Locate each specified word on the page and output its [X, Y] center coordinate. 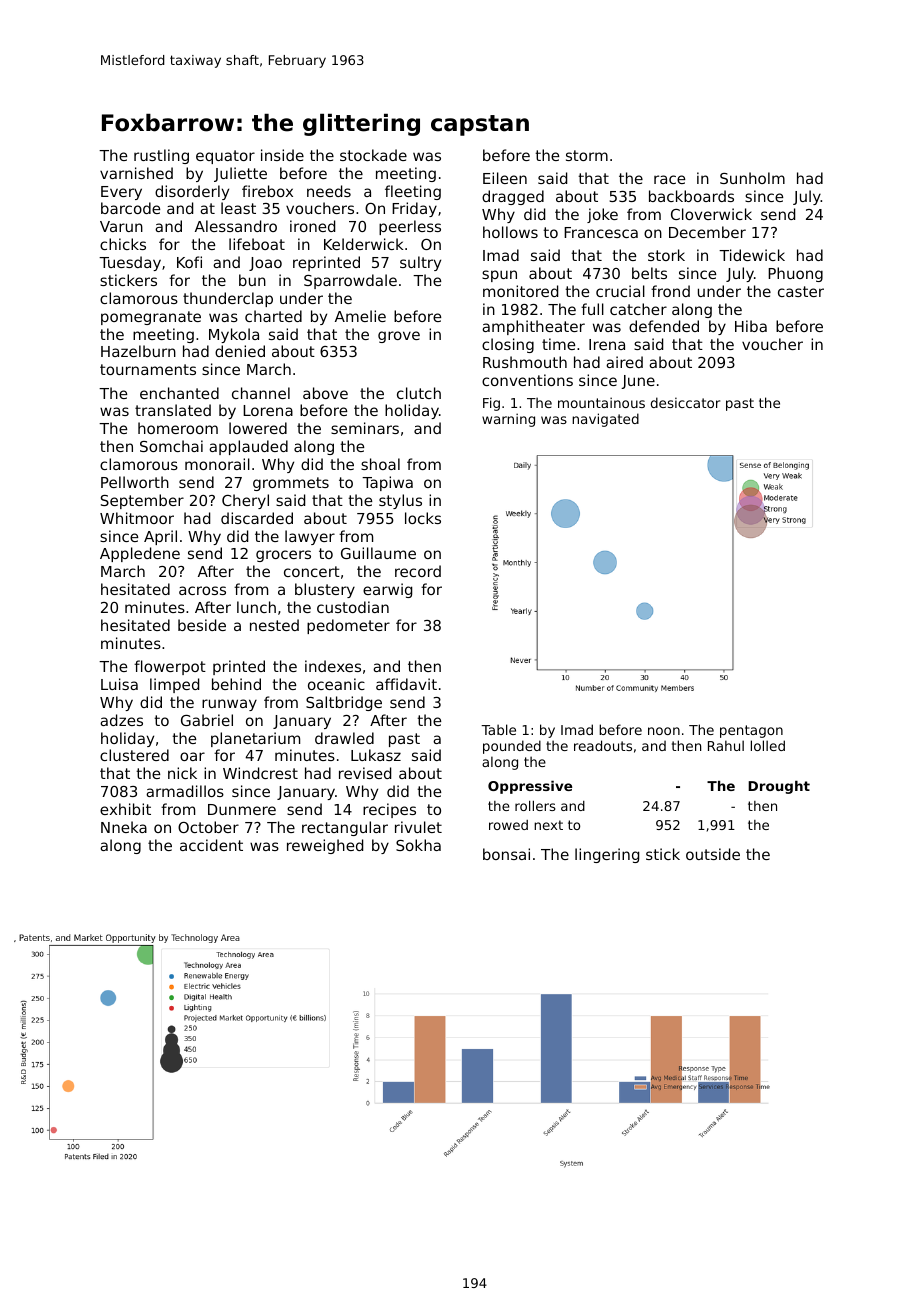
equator [225, 157]
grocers [283, 556]
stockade [373, 155]
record [418, 571]
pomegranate [151, 318]
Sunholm [752, 178]
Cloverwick [711, 214]
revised [365, 773]
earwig [387, 590]
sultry [420, 263]
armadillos [185, 791]
